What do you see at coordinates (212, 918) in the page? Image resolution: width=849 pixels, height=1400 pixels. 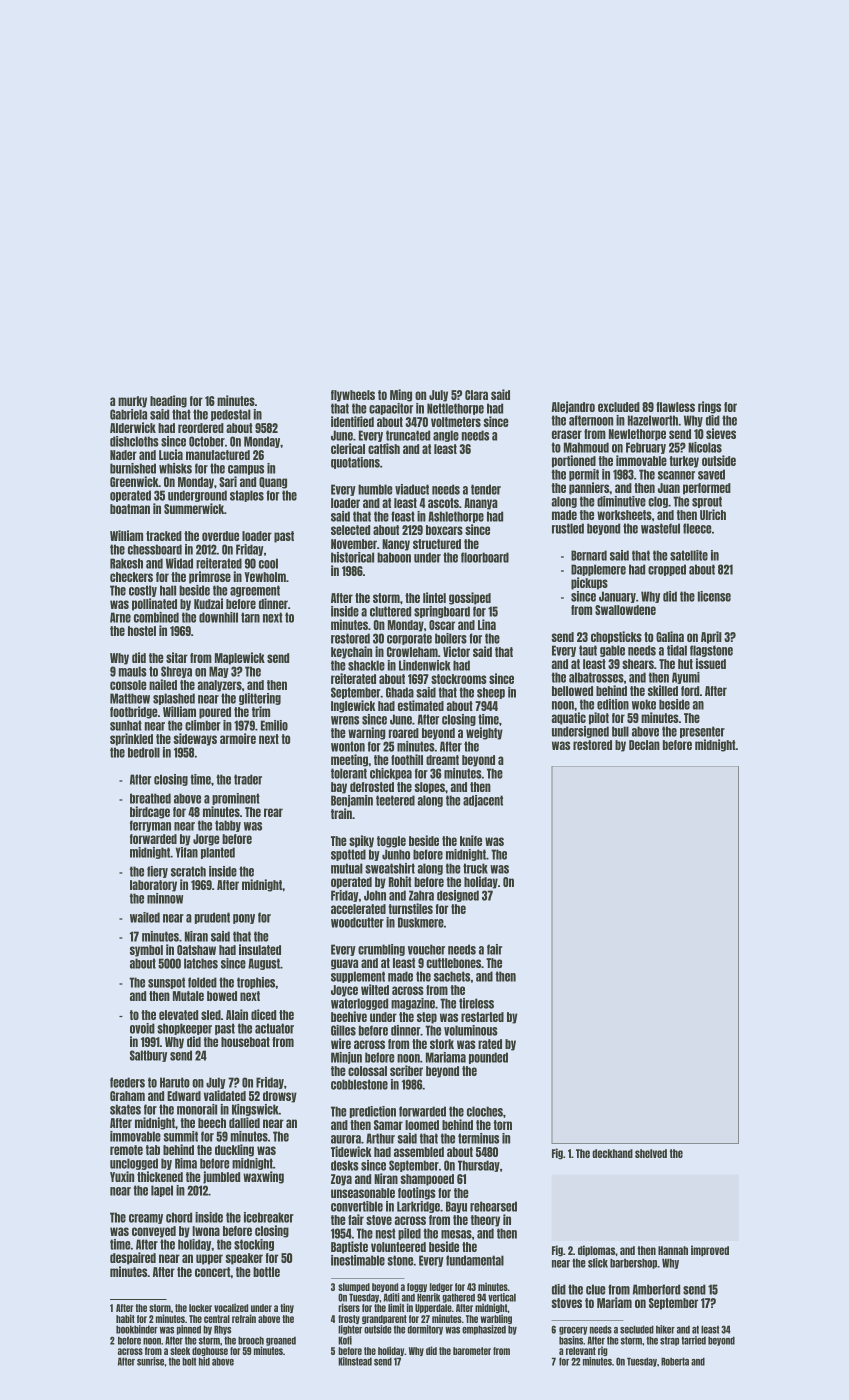 I see `prudent` at bounding box center [212, 918].
